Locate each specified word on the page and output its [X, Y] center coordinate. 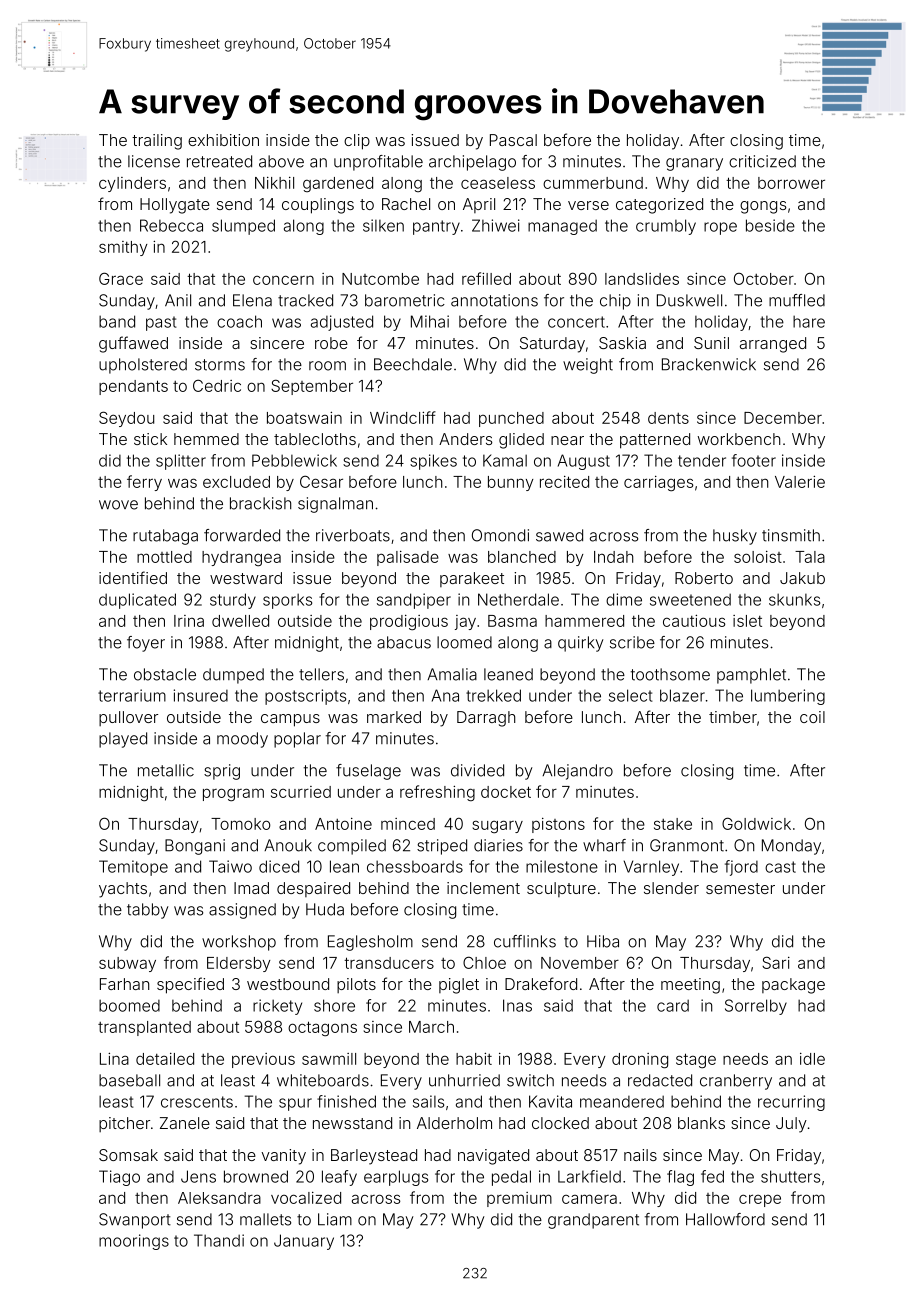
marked [394, 717]
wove [118, 505]
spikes [433, 462]
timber [733, 717]
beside [770, 225]
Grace [121, 278]
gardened [338, 184]
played [123, 740]
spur [295, 1104]
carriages [658, 484]
